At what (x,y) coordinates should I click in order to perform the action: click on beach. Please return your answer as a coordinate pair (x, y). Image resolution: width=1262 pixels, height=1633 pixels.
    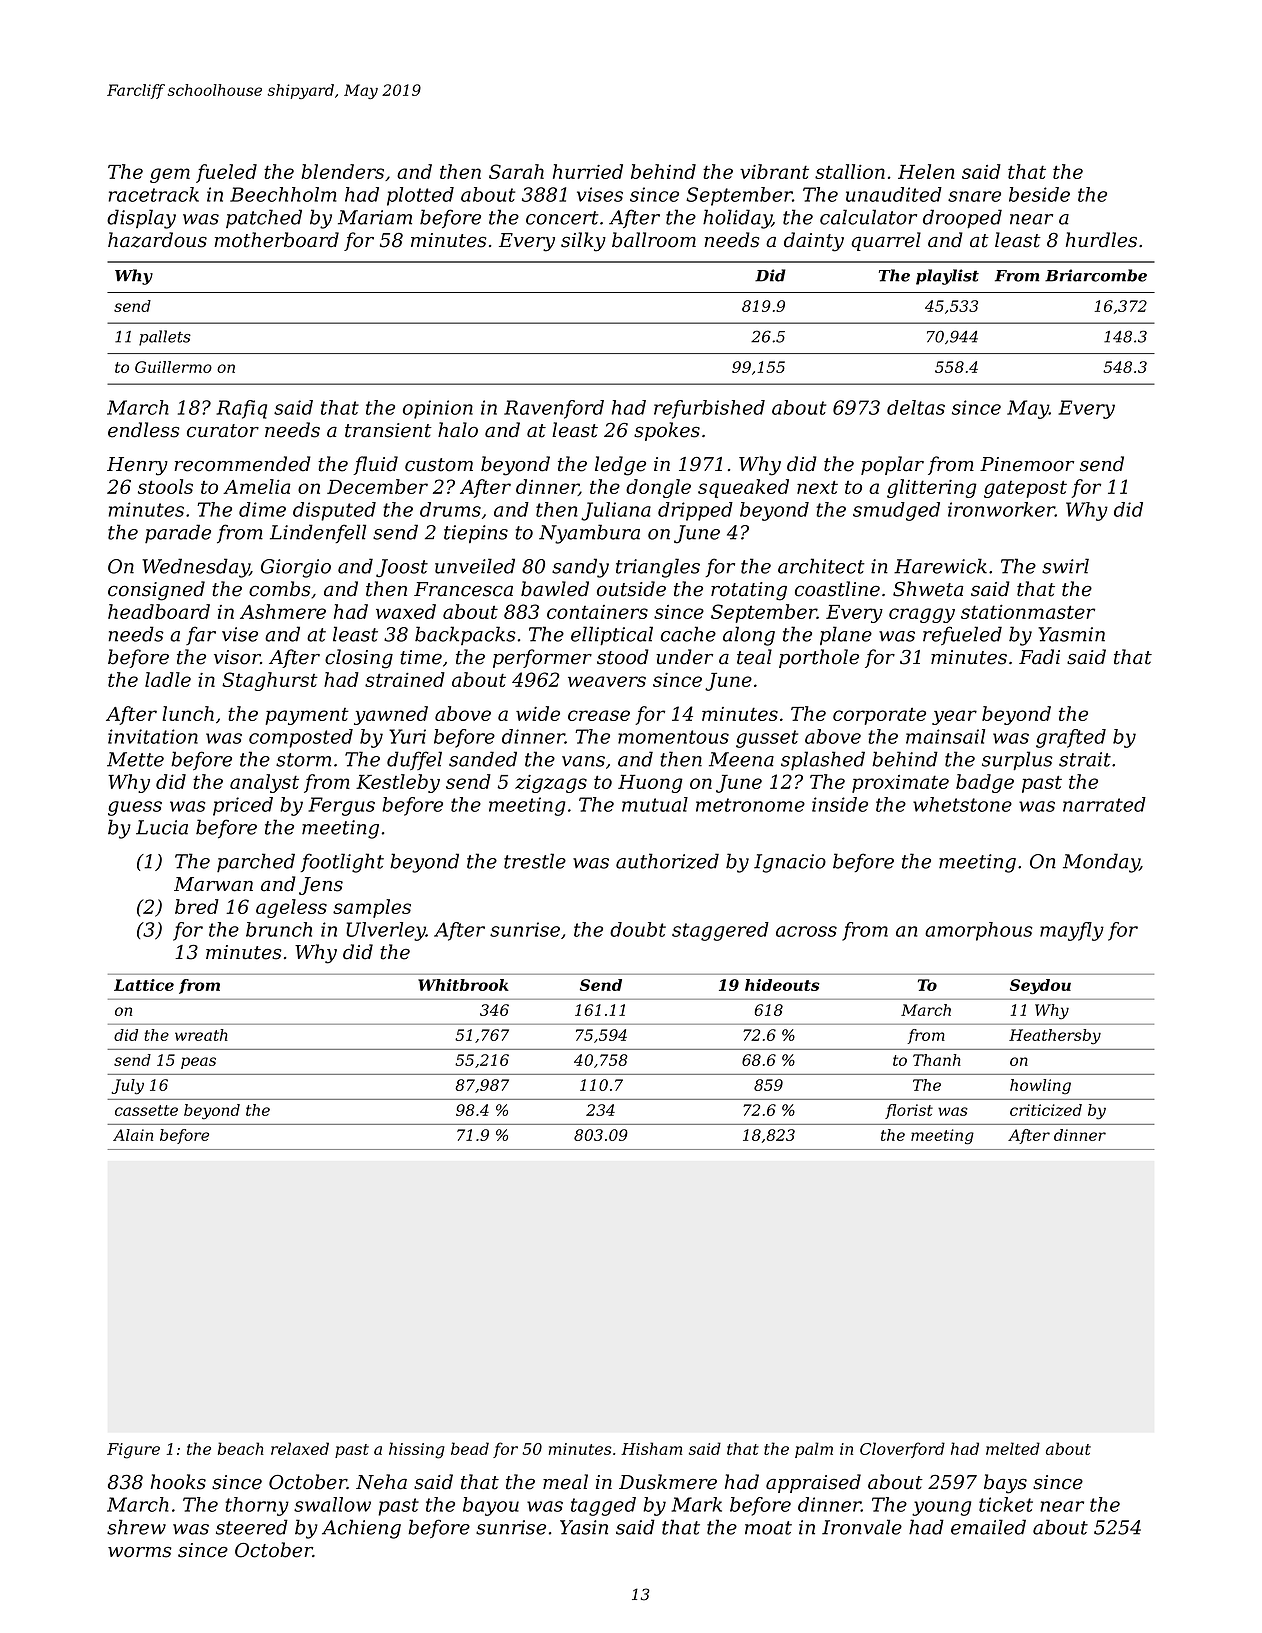
    Looking at the image, I should click on (241, 1448).
